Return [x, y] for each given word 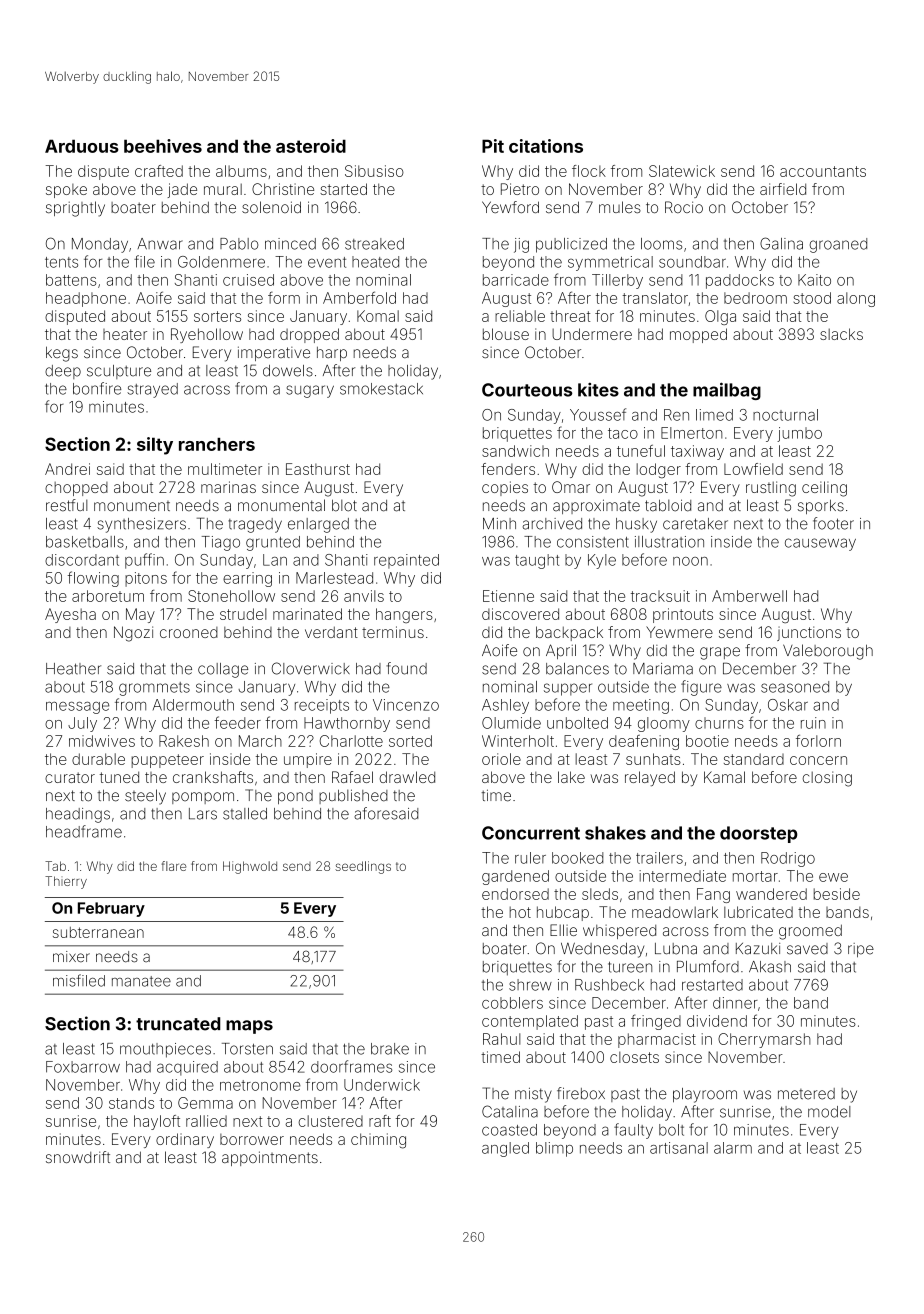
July [82, 724]
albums [241, 171]
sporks [821, 507]
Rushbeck [609, 985]
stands [131, 1103]
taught [537, 561]
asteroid [311, 146]
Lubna [676, 949]
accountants [823, 171]
